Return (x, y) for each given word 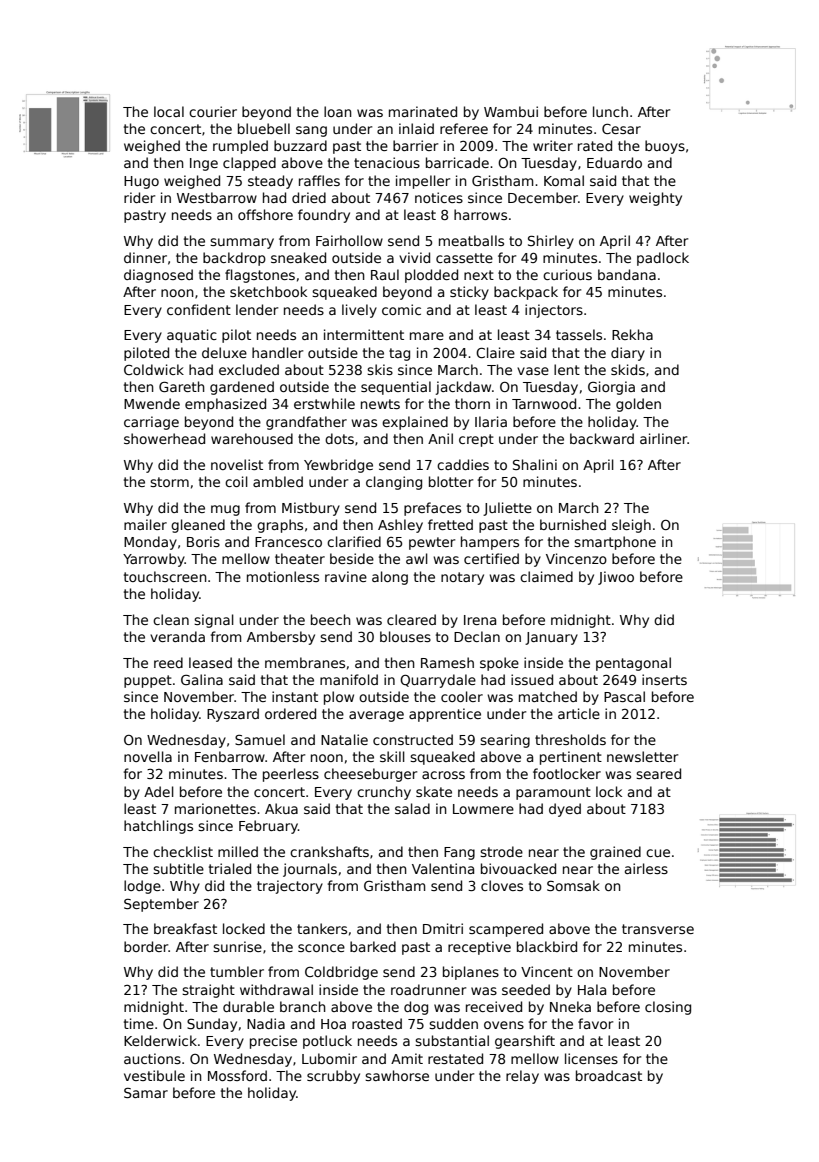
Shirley (551, 242)
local (169, 111)
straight (208, 991)
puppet (148, 681)
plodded (431, 276)
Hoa (333, 1024)
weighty (655, 199)
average (376, 716)
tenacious (387, 162)
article (579, 713)
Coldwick (154, 369)
